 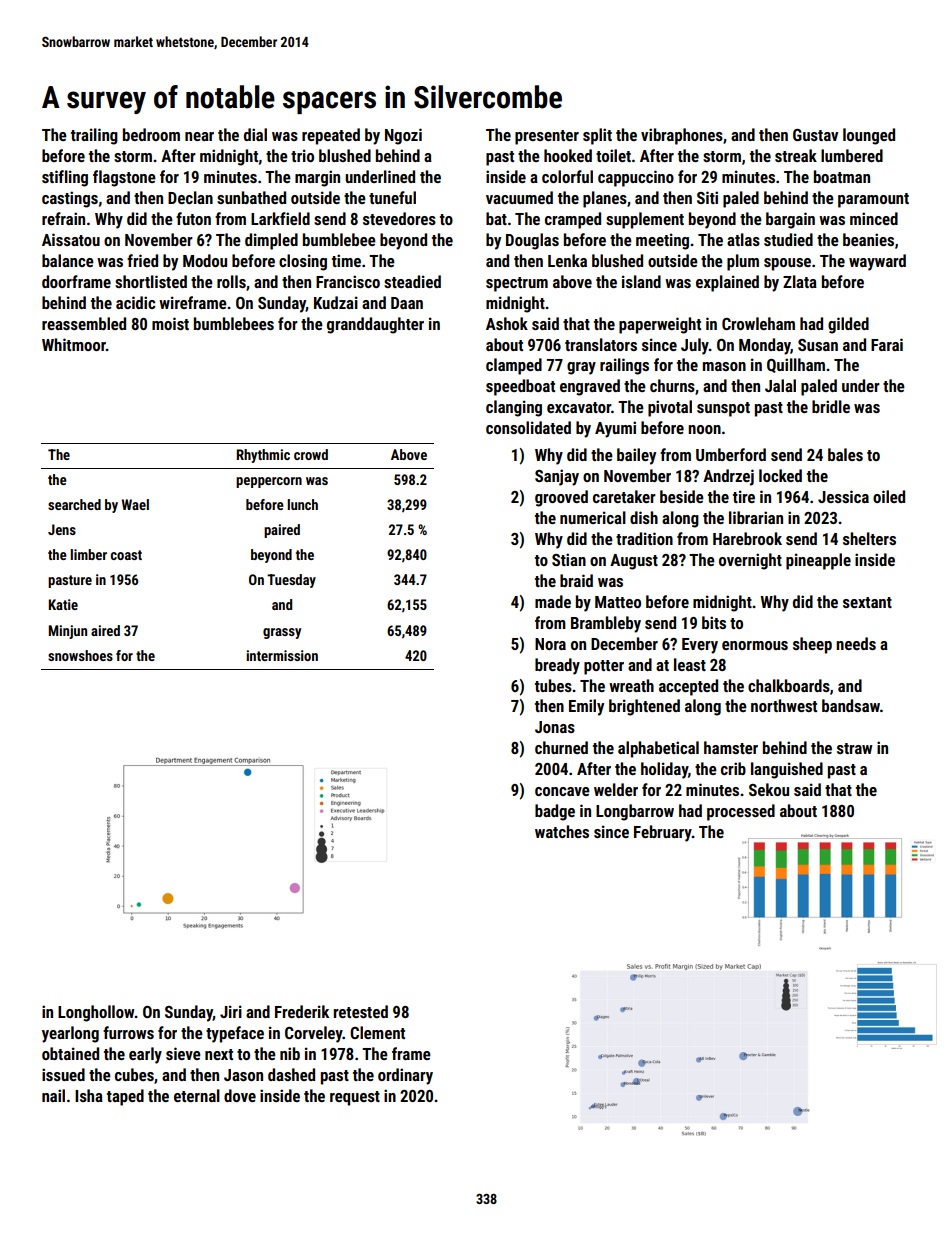 What do you see at coordinates (889, 496) in the screenshot?
I see `oiled` at bounding box center [889, 496].
